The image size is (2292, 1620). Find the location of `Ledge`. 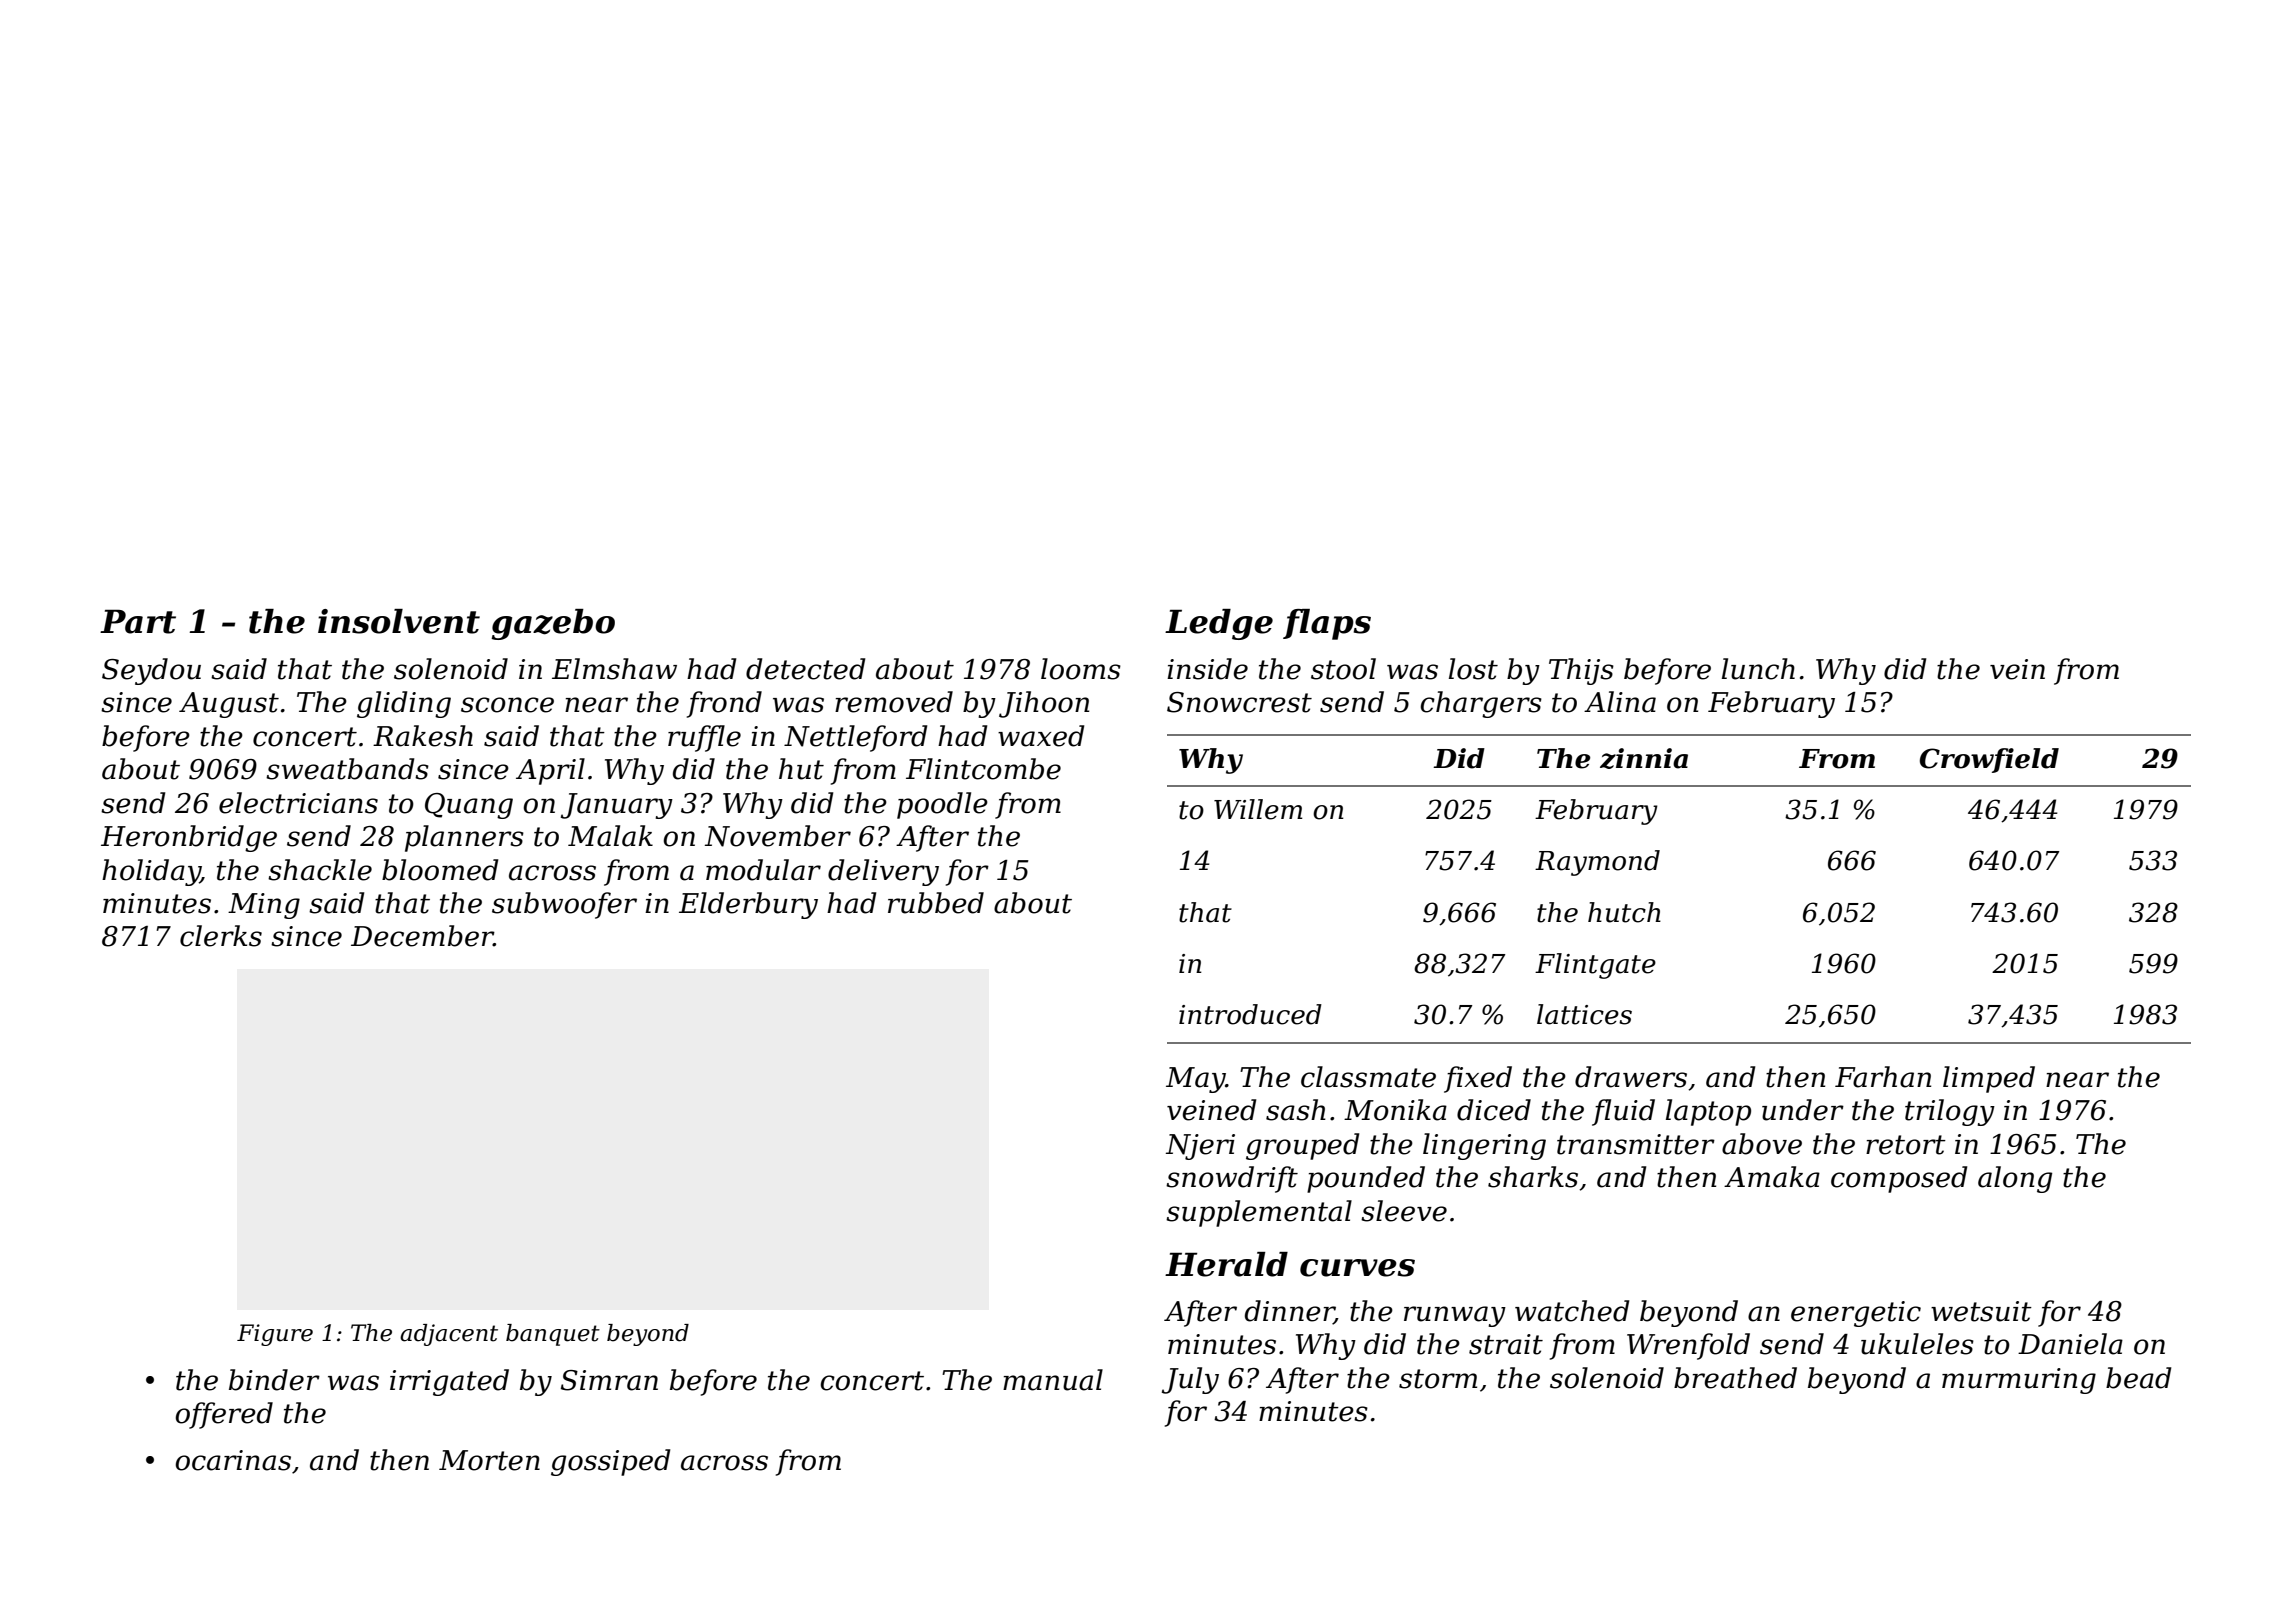

Ledge is located at coordinates (1219, 624).
